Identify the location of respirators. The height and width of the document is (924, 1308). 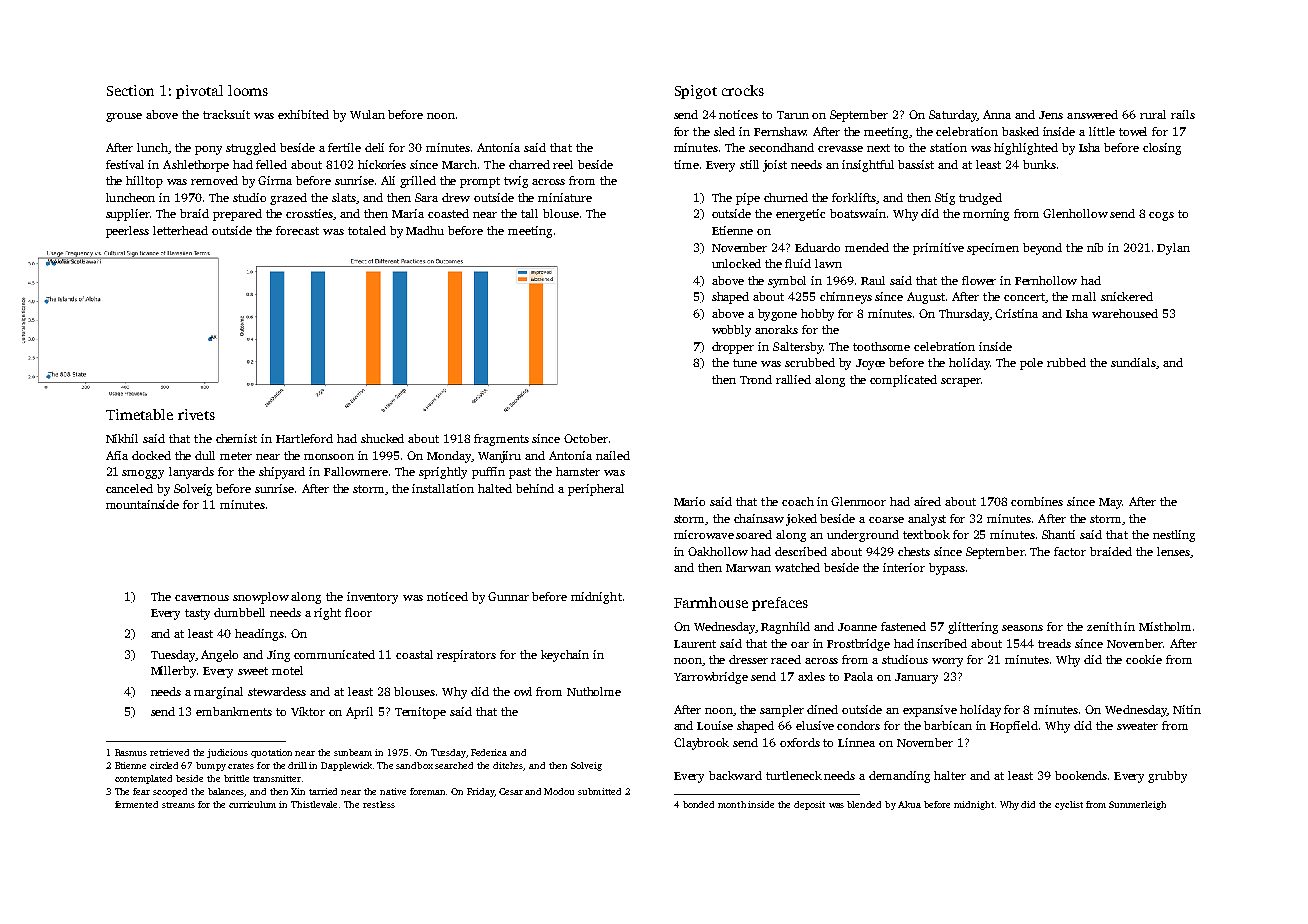
(466, 656).
